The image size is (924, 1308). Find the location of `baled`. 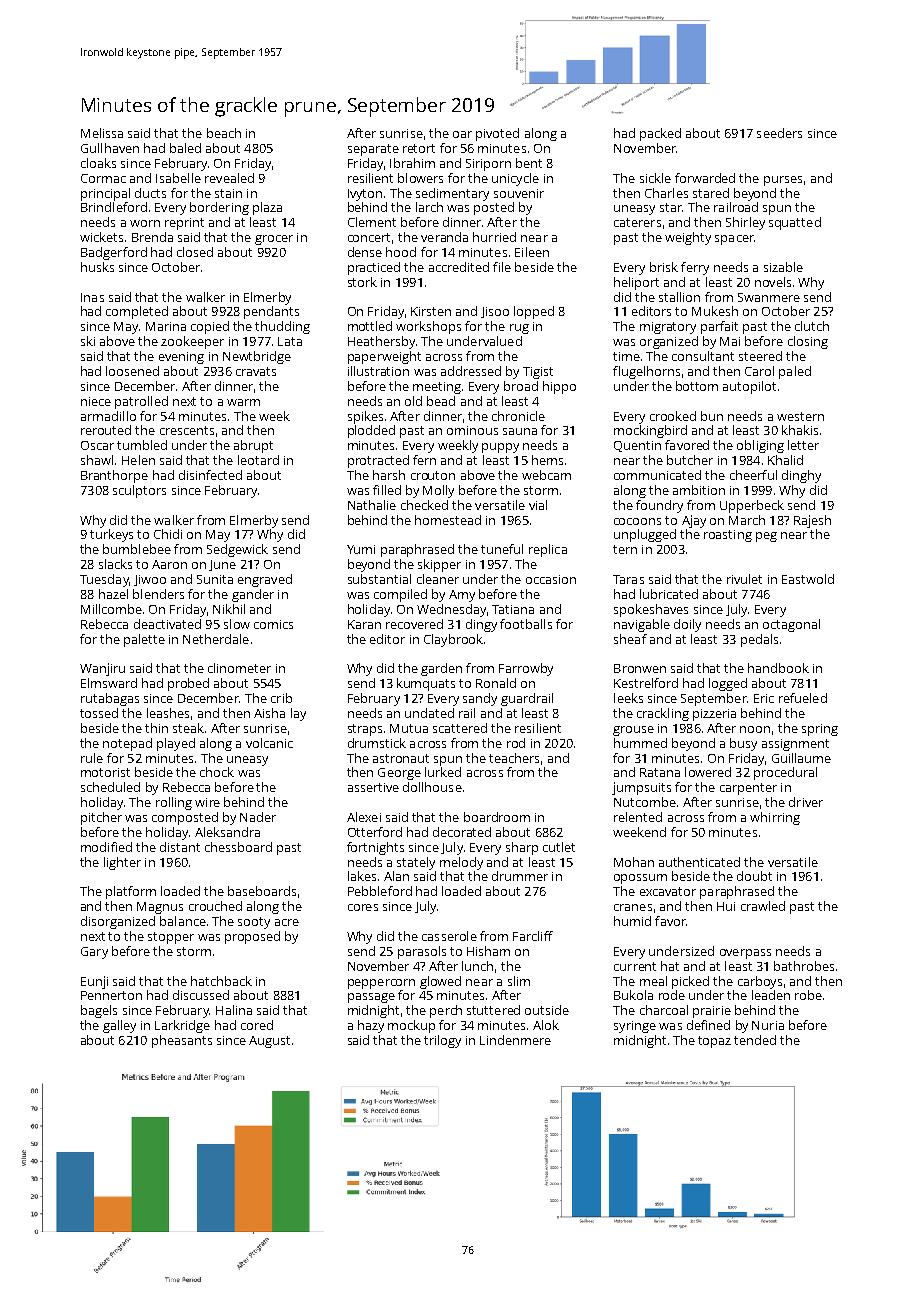

baled is located at coordinates (185, 148).
